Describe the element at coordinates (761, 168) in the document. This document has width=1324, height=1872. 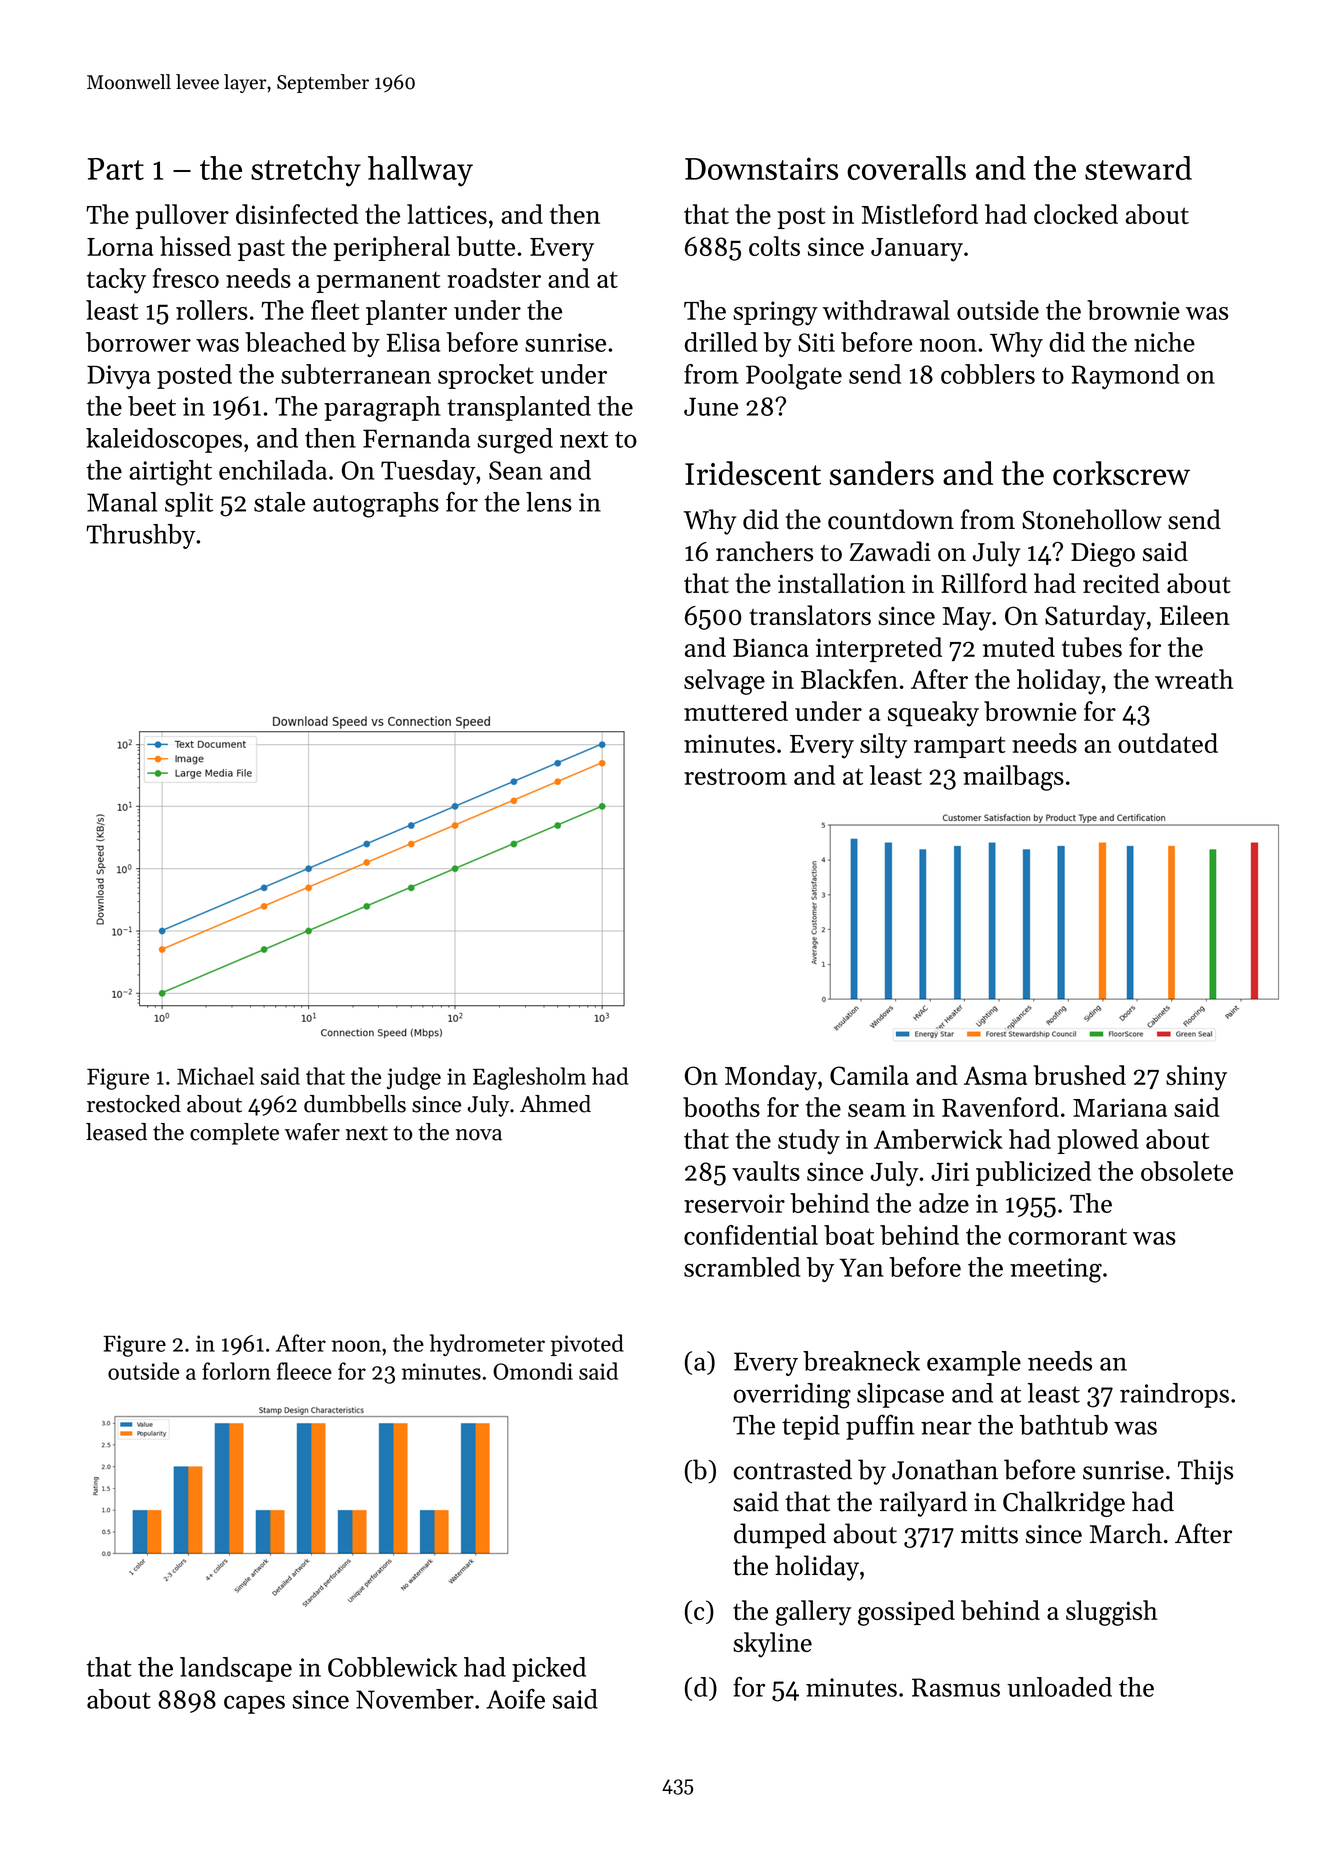
I see `Downstairs` at that location.
